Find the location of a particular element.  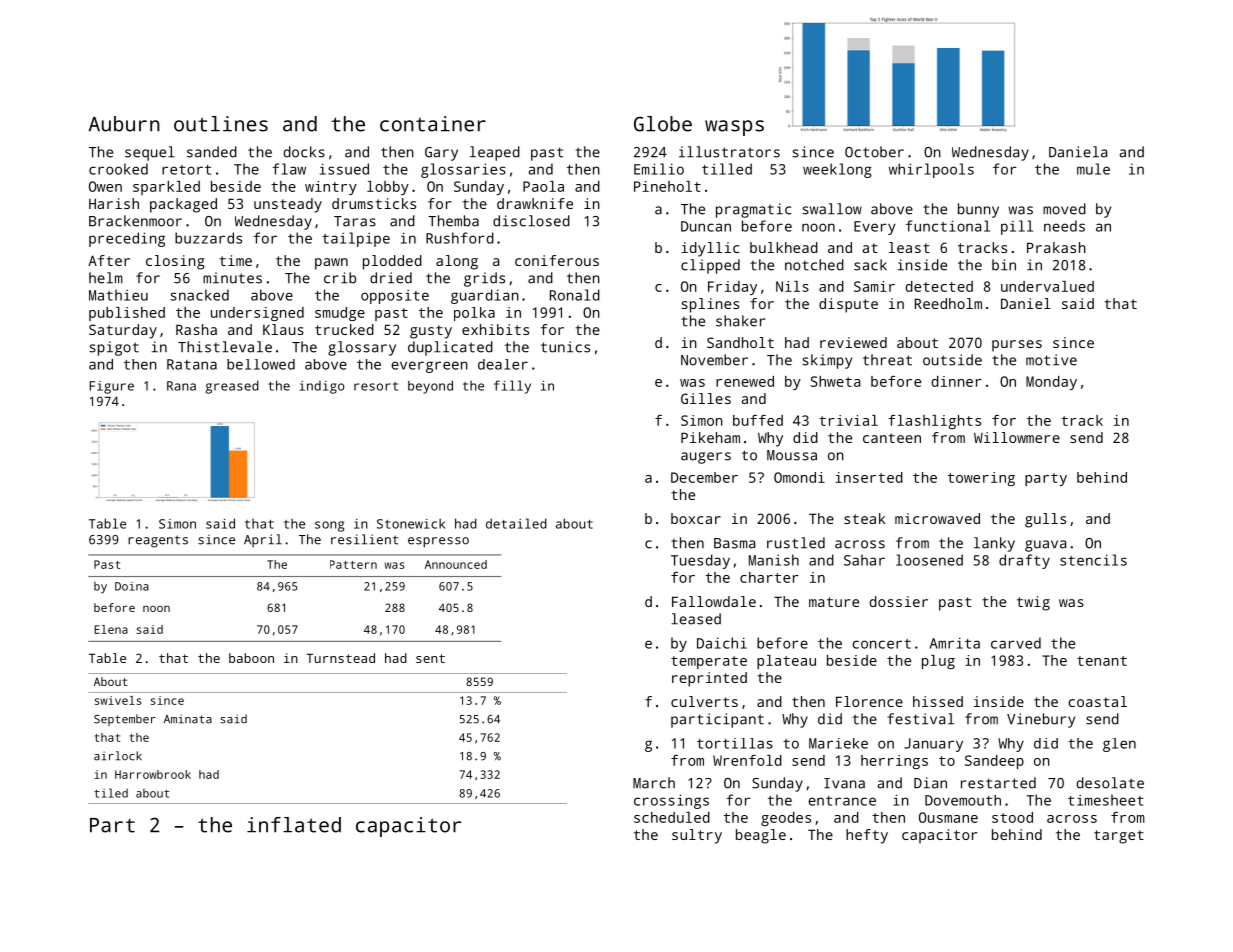

reagents is located at coordinates (158, 541).
